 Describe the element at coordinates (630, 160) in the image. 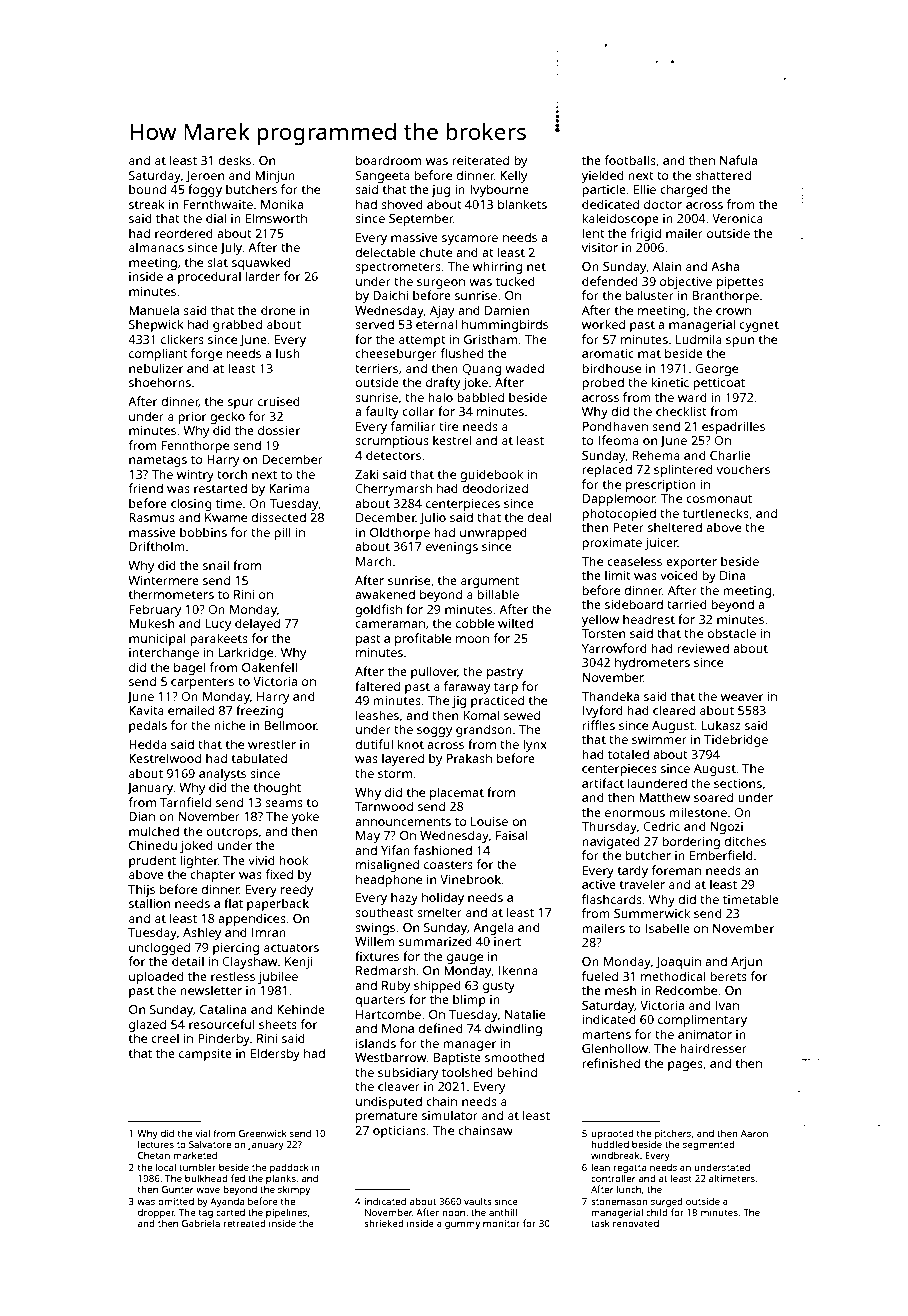

I see `footballs` at that location.
